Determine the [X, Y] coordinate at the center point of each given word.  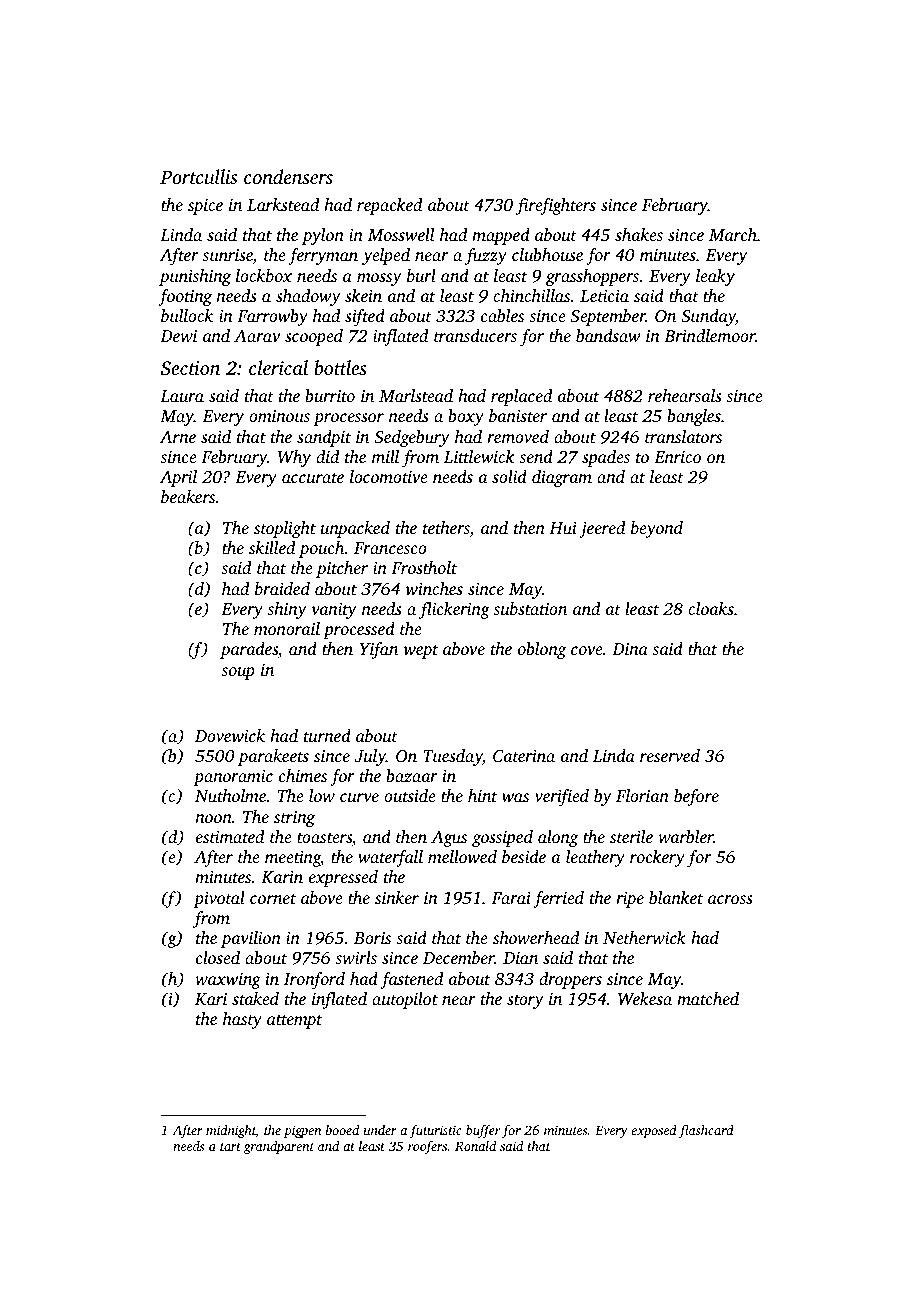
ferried [558, 899]
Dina [630, 649]
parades [249, 650]
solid [509, 476]
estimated [230, 836]
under [380, 1130]
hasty [242, 1020]
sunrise [227, 256]
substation [530, 608]
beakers [188, 496]
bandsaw [608, 335]
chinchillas [531, 295]
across [730, 899]
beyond [657, 529]
